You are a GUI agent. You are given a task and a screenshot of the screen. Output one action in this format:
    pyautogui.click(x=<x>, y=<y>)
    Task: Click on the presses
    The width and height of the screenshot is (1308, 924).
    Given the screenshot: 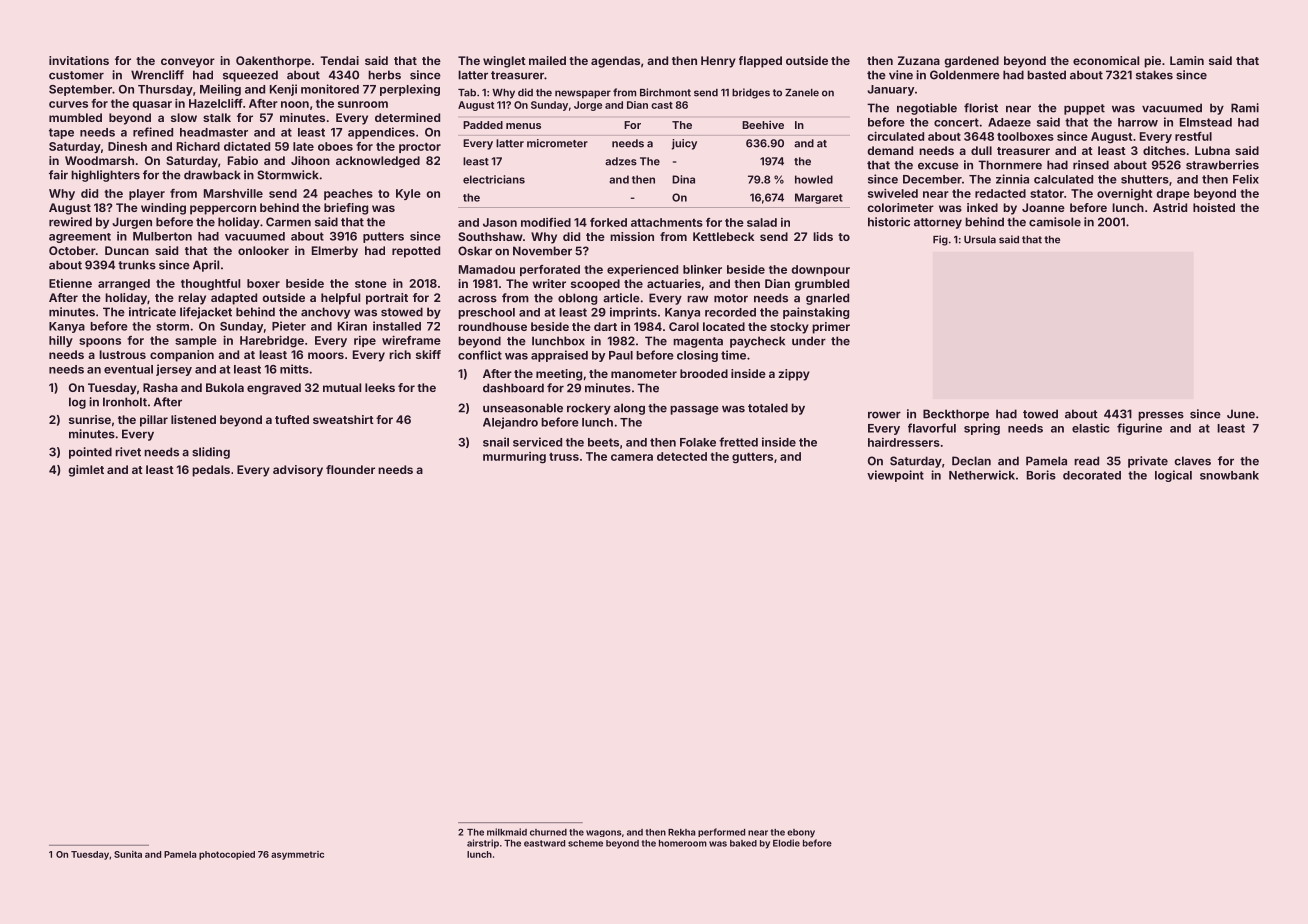 What is the action you would take?
    pyautogui.click(x=1161, y=416)
